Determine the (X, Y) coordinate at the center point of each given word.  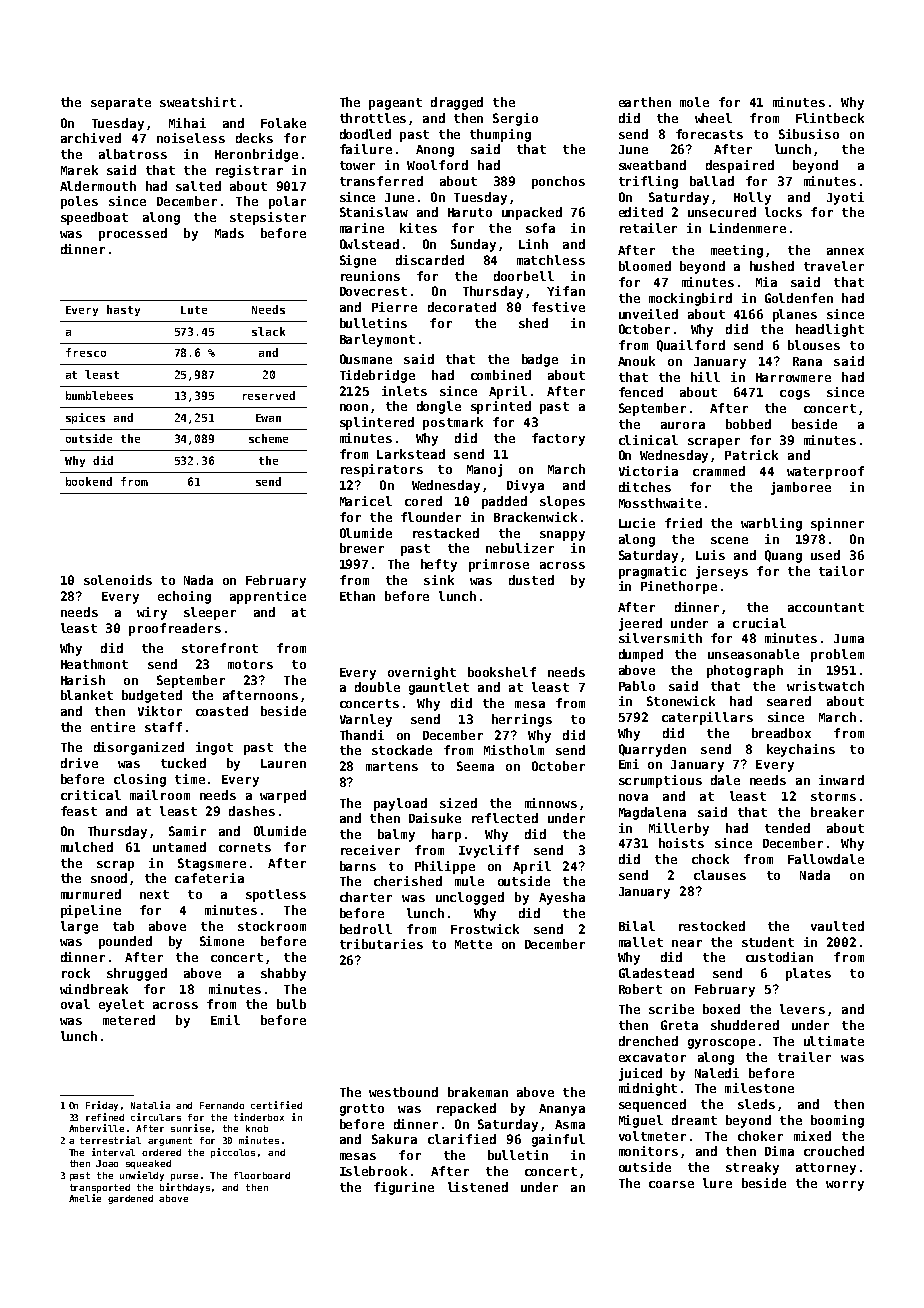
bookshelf (502, 672)
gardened (130, 1199)
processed (133, 234)
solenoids (118, 580)
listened (478, 1187)
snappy (562, 536)
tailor (841, 571)
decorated (462, 307)
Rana (807, 361)
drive (79, 763)
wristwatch (825, 686)
